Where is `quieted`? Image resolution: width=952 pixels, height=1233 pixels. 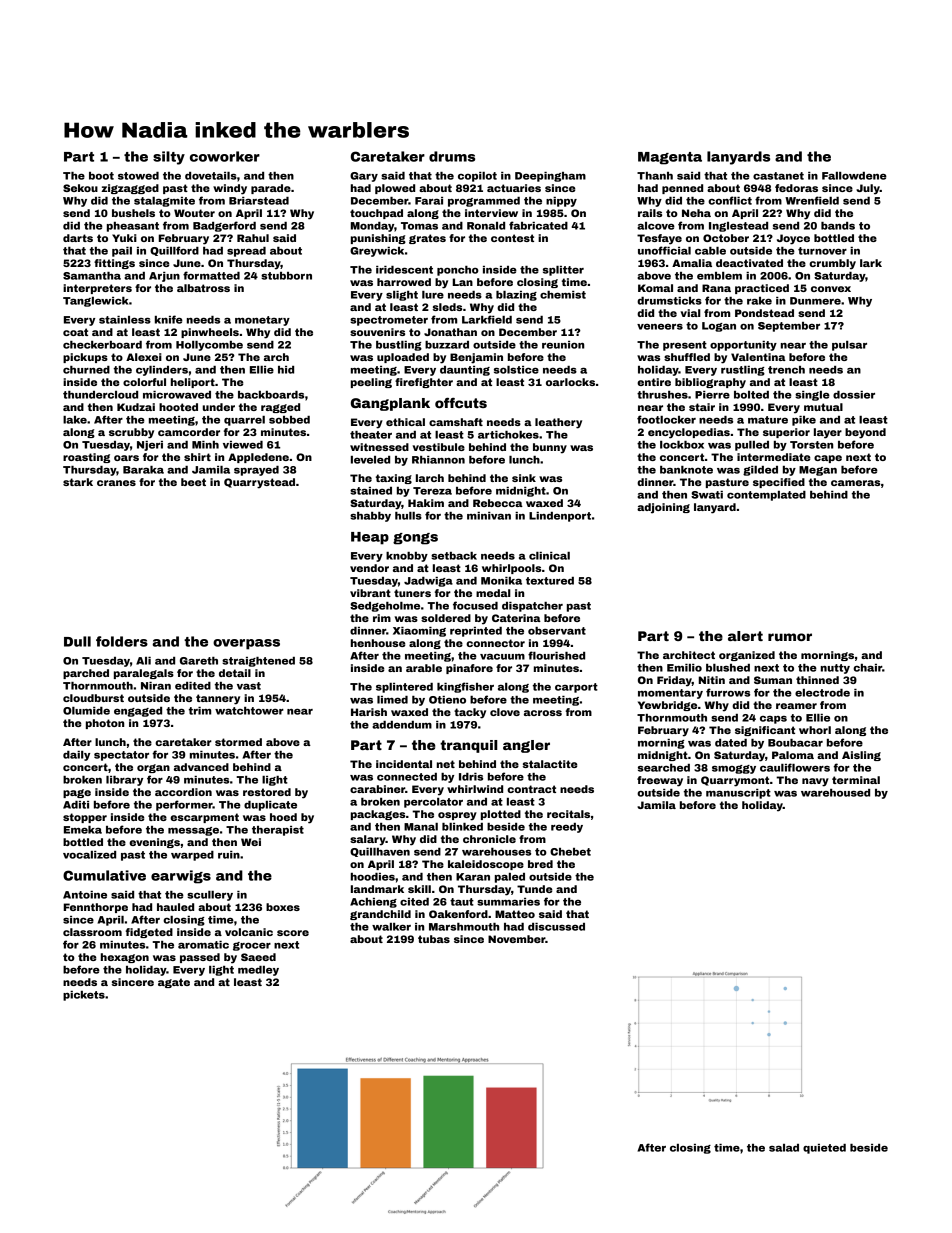
quieted is located at coordinates (824, 1149).
